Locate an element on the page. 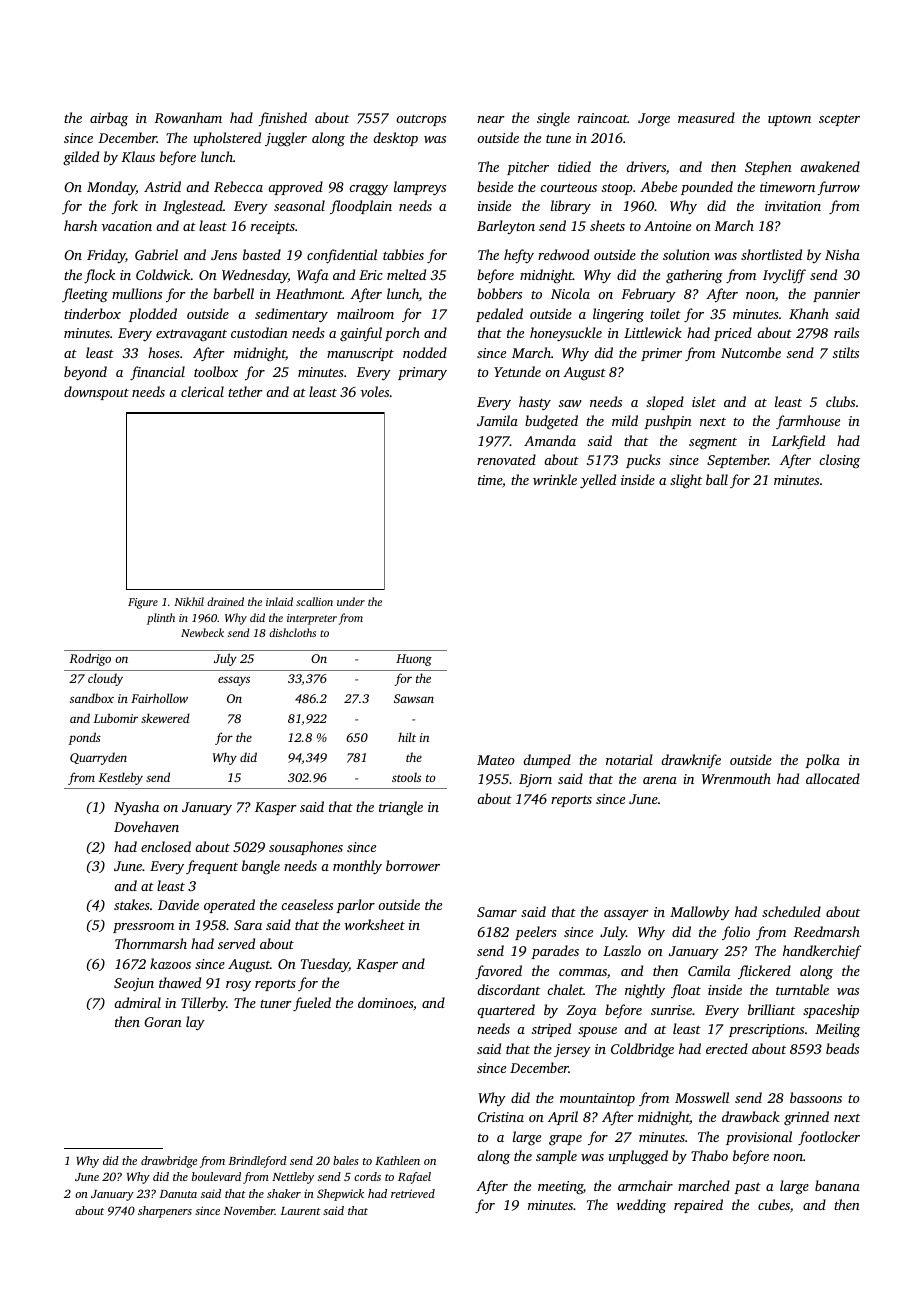 Image resolution: width=924 pixels, height=1308 pixels. dominoes is located at coordinates (385, 1002).
